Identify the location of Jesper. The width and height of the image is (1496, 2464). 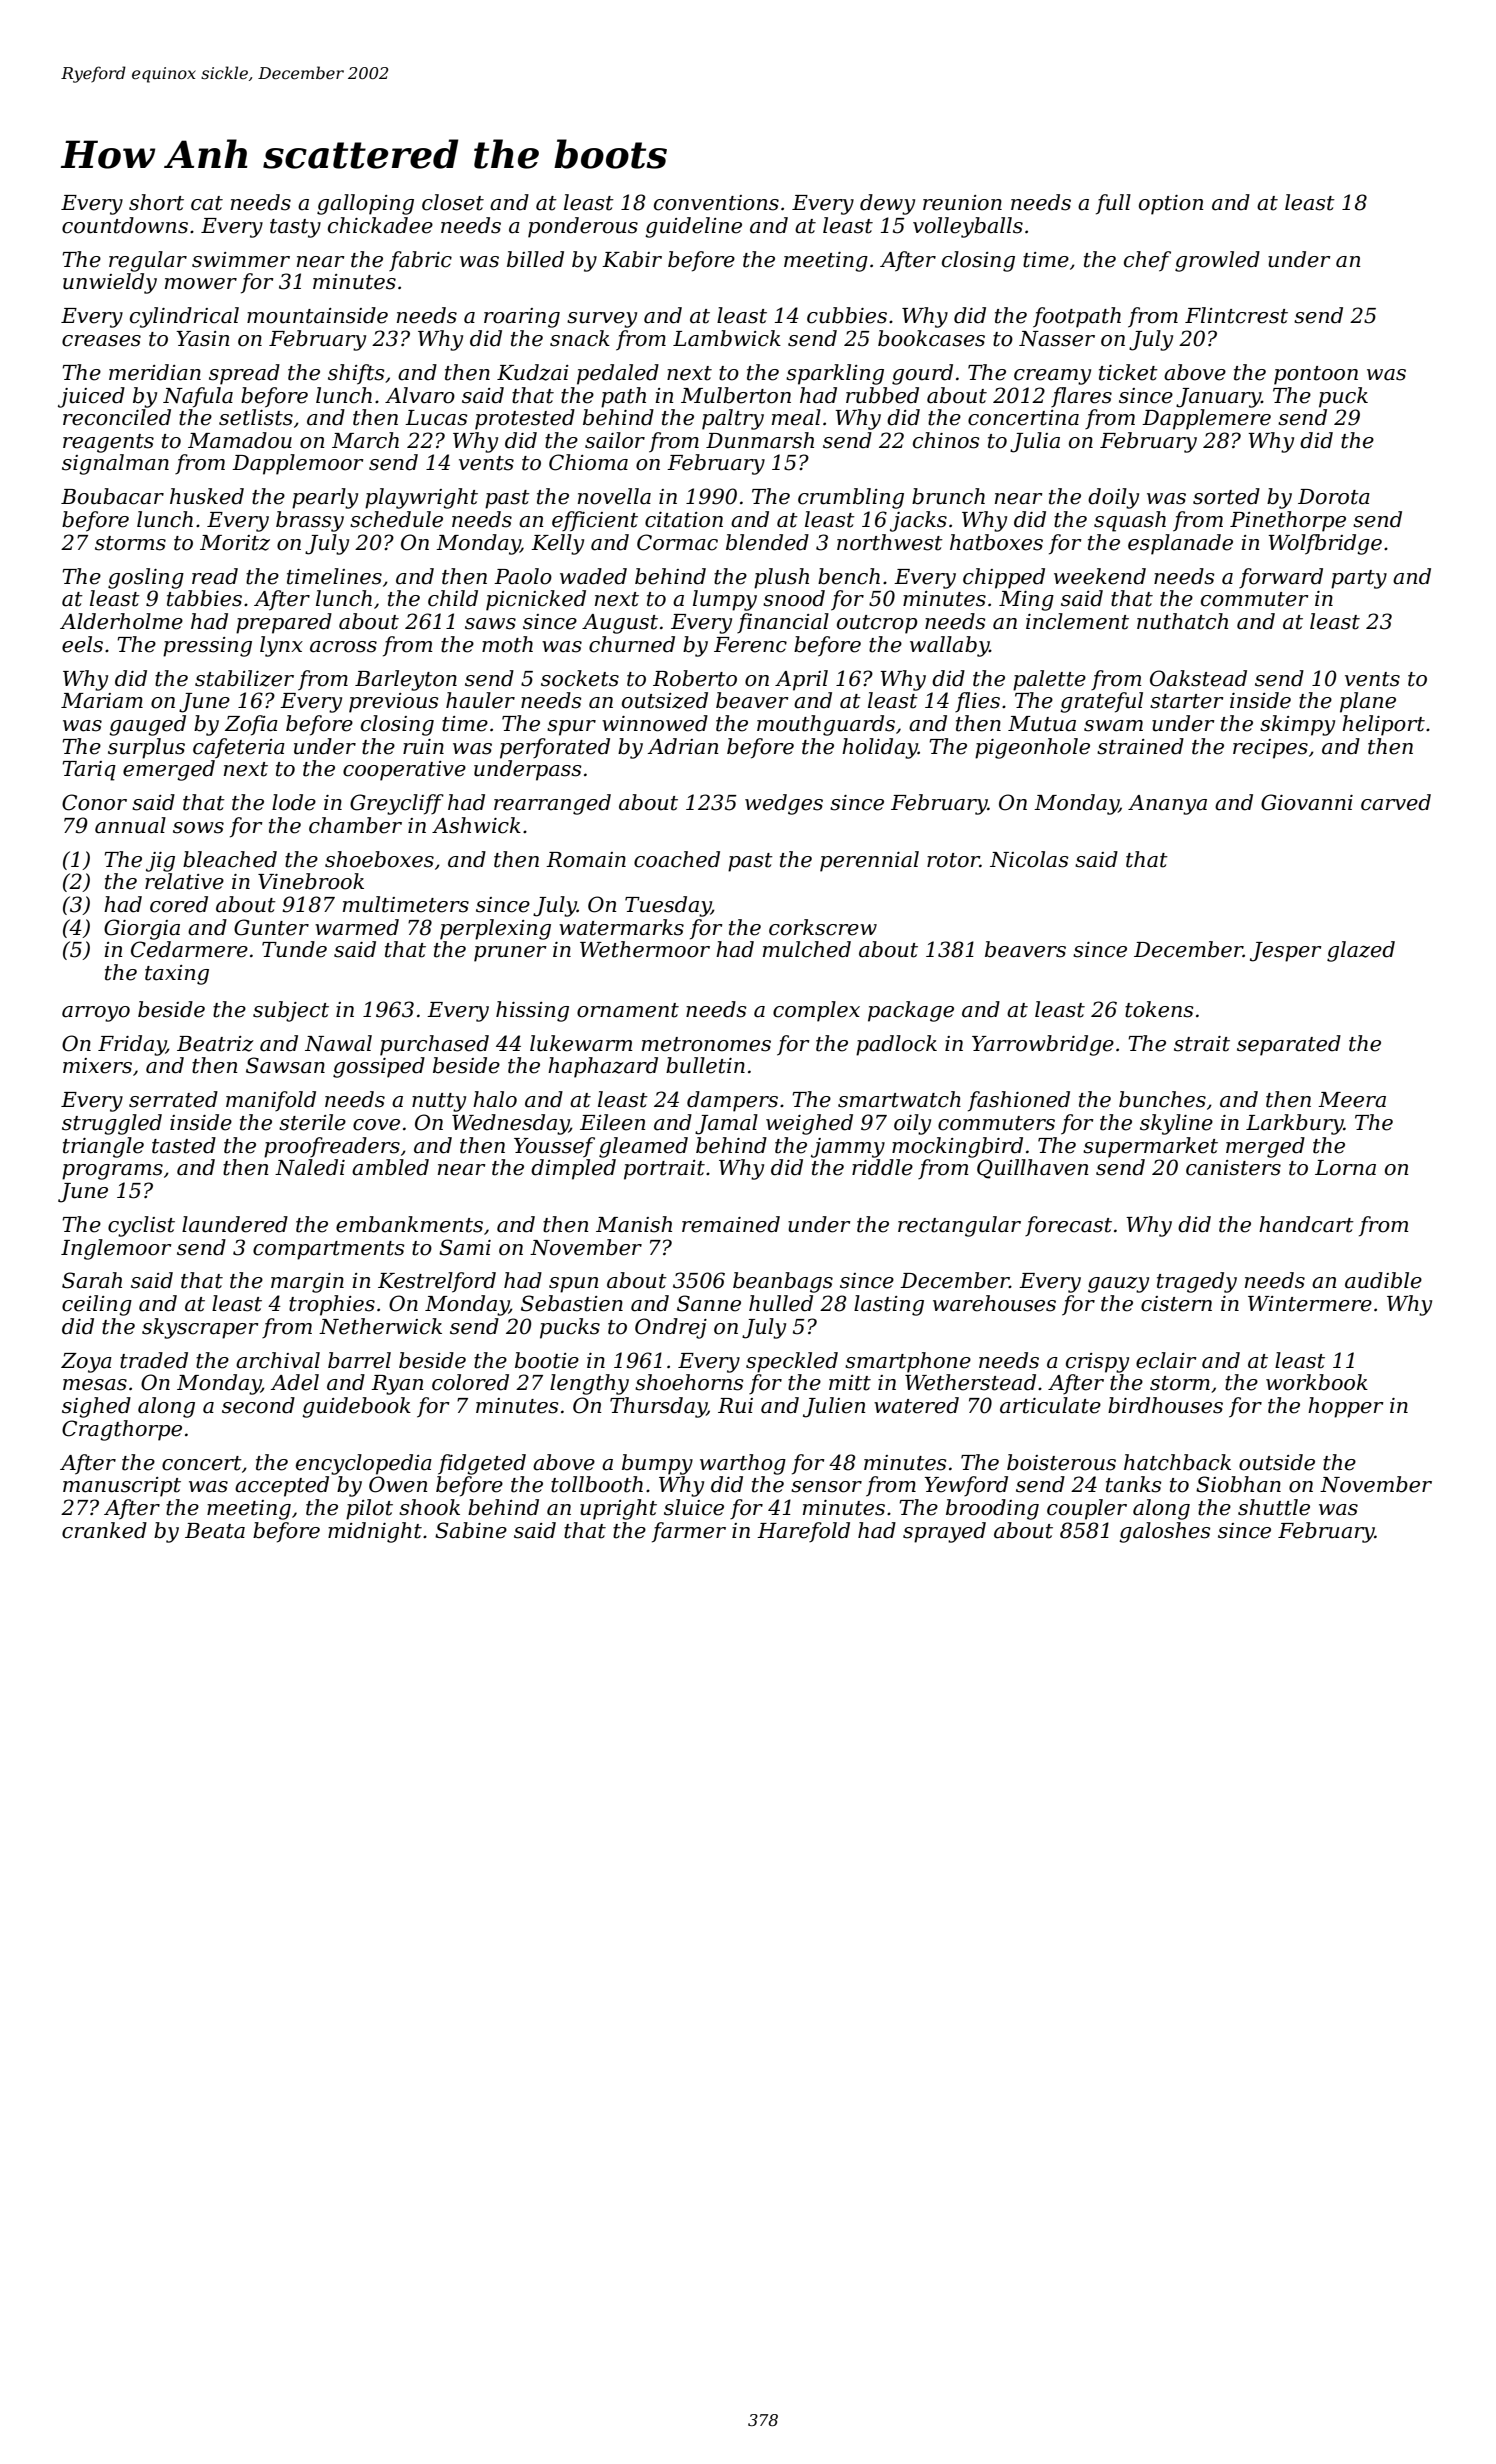
(1286, 952).
